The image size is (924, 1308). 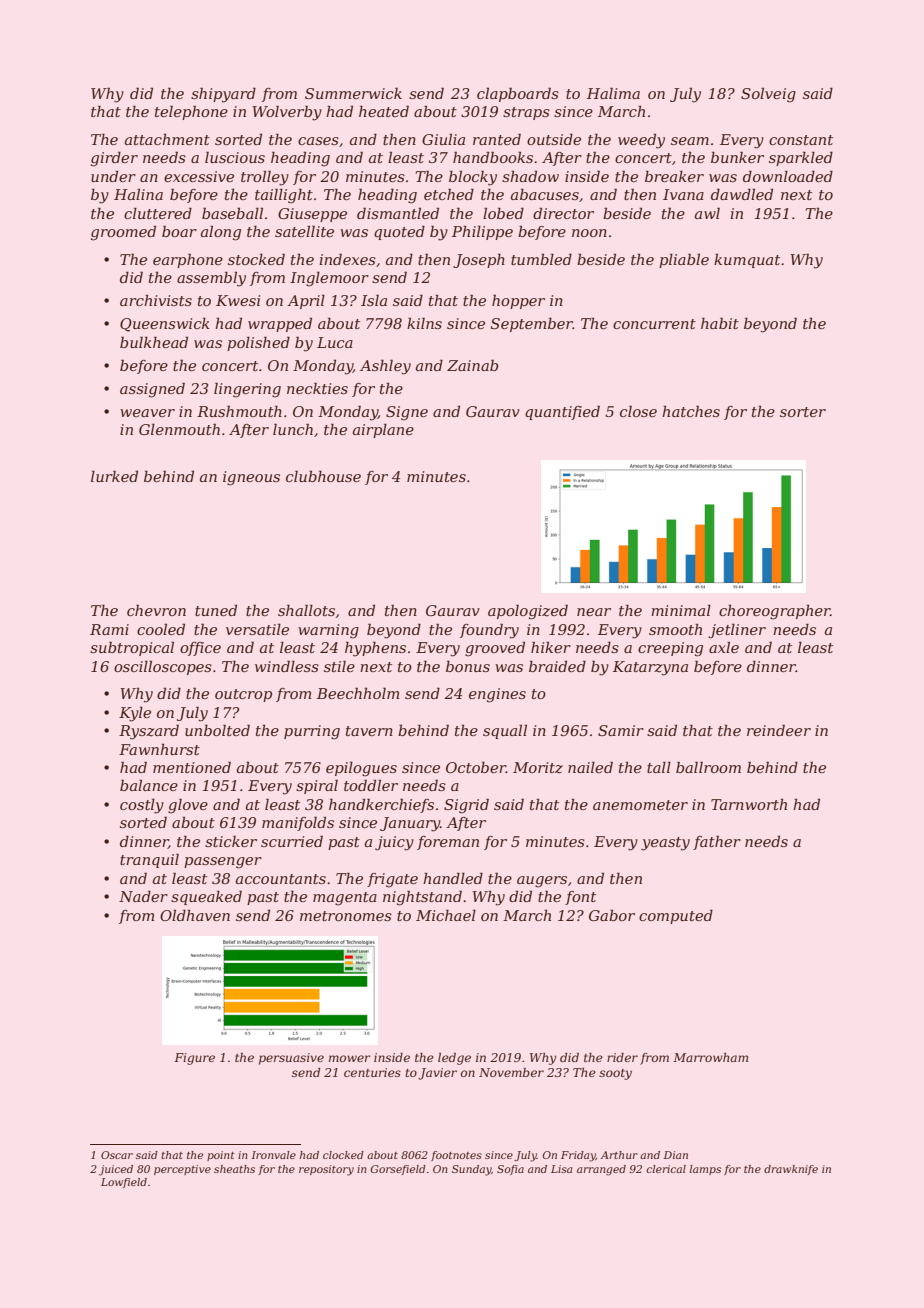 What do you see at coordinates (143, 896) in the image?
I see `Nader` at bounding box center [143, 896].
